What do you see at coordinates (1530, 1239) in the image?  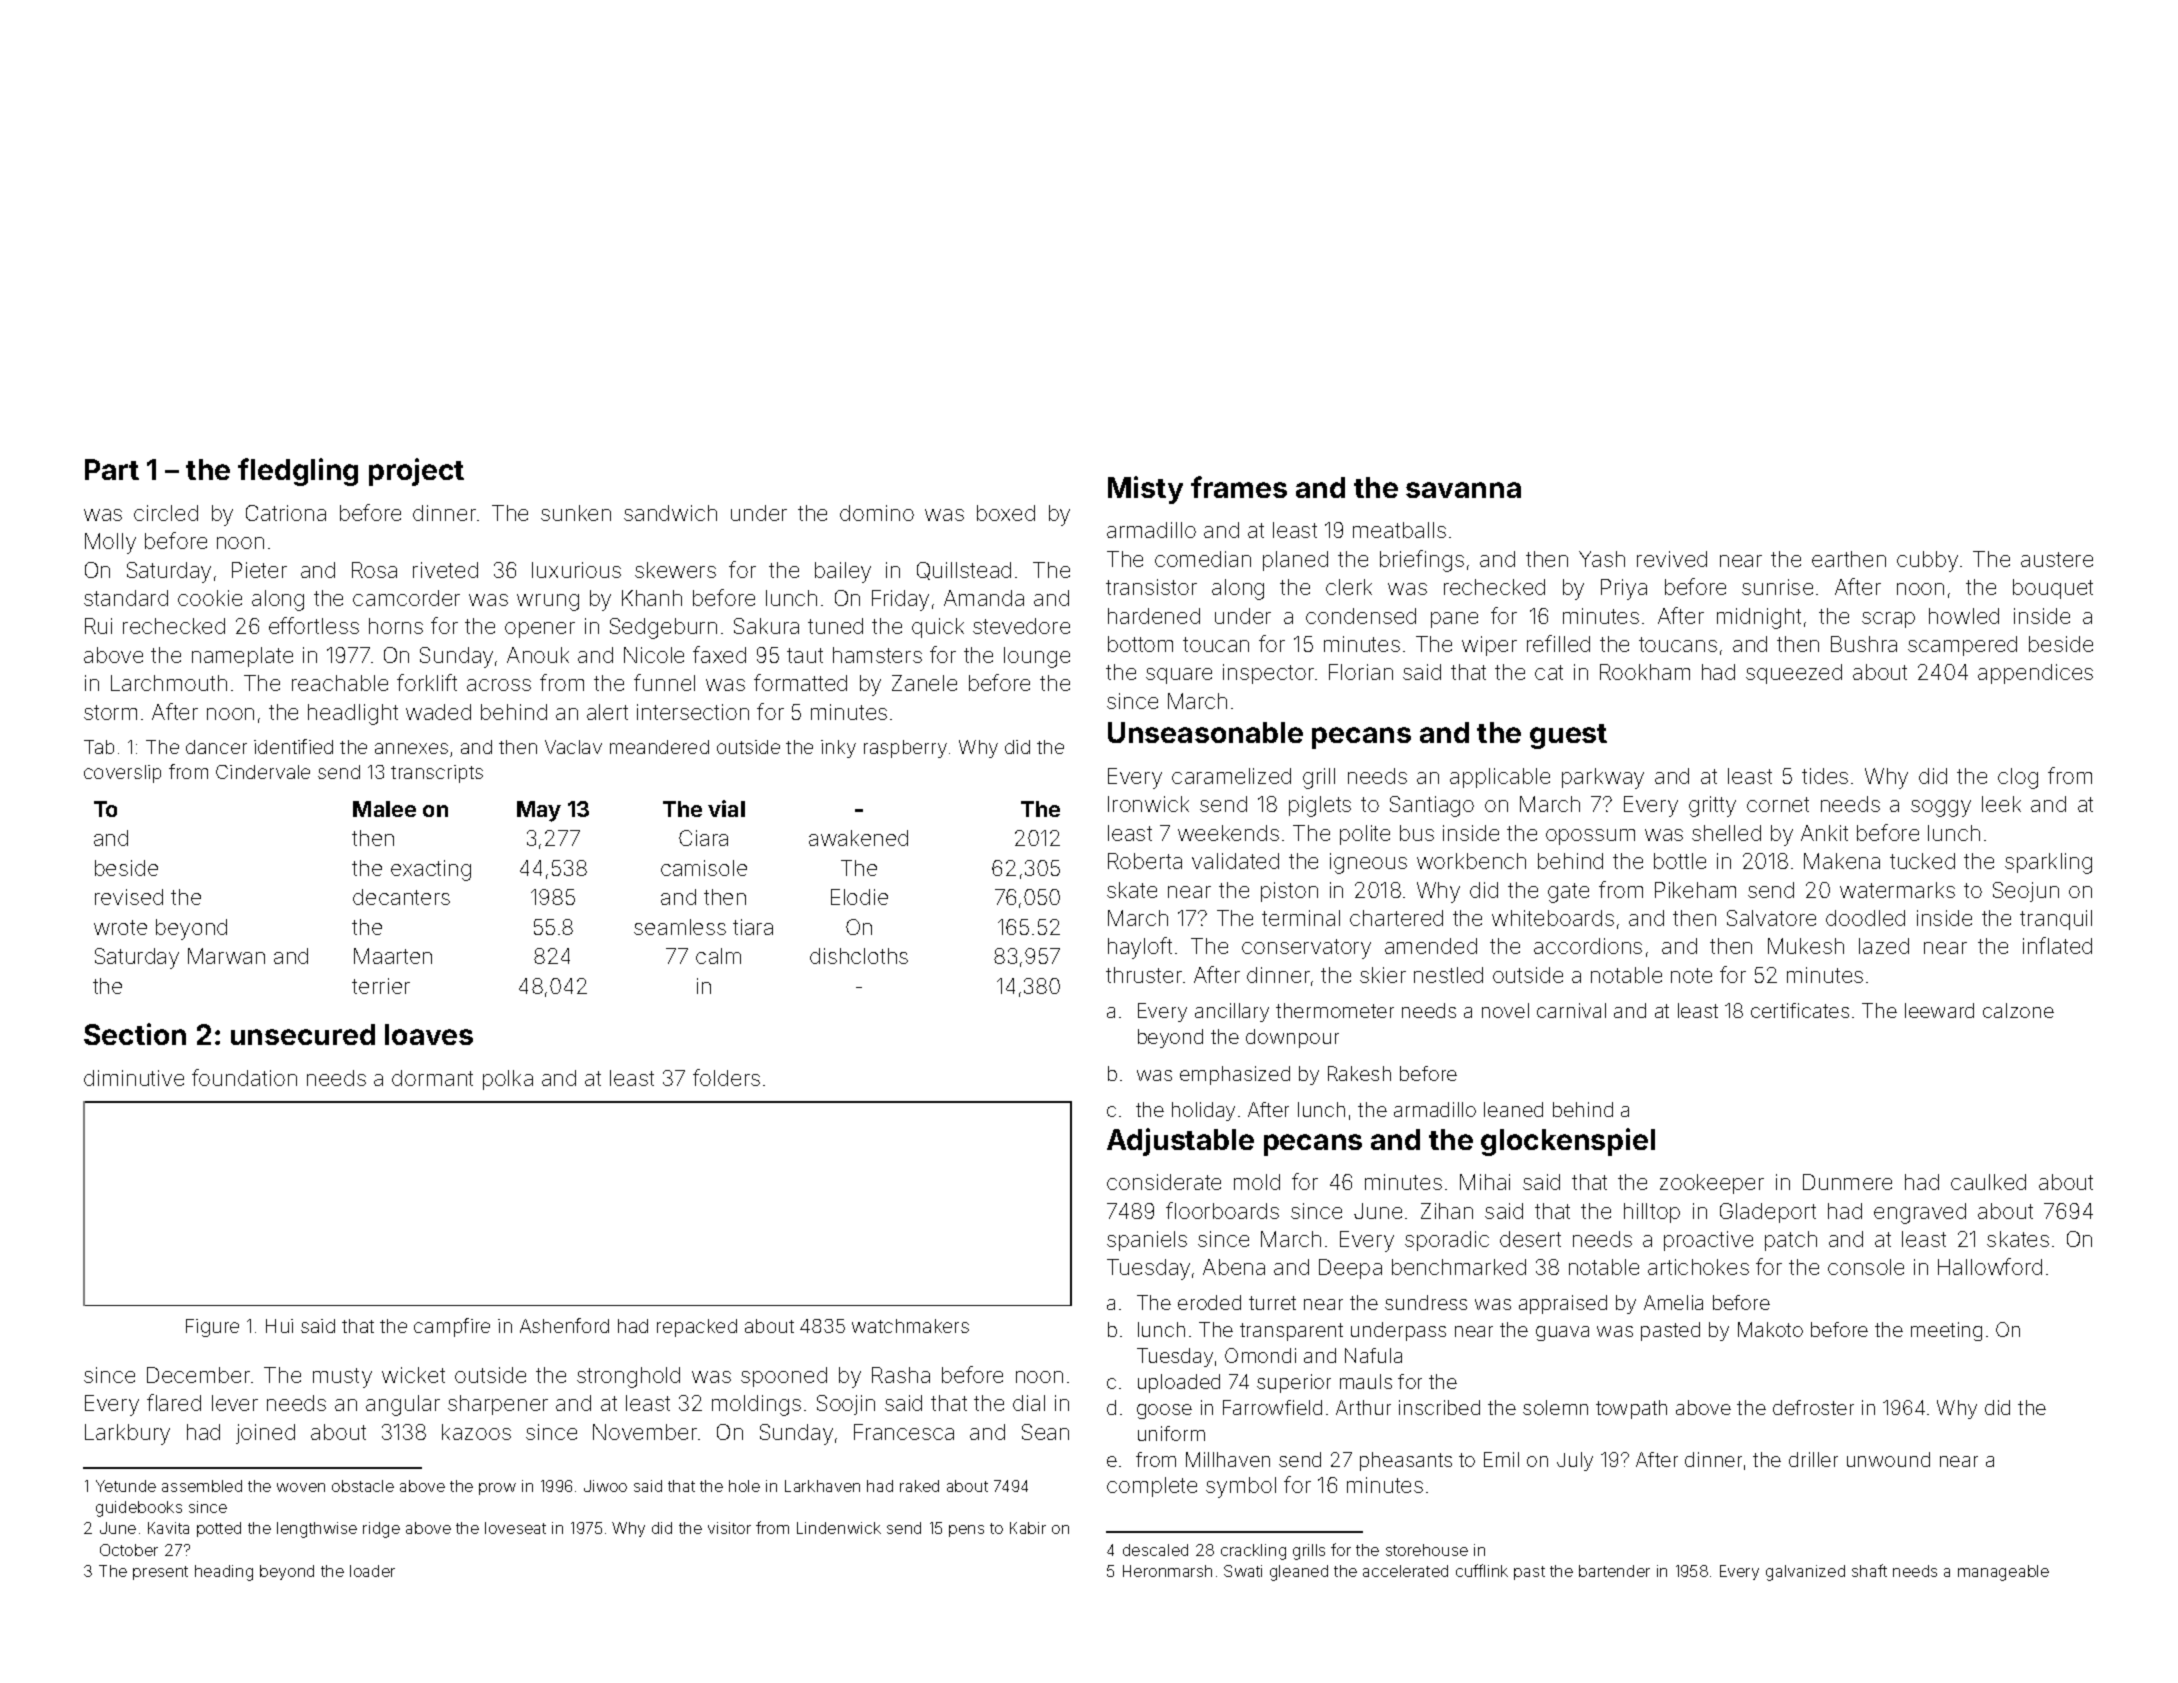 I see `desert` at bounding box center [1530, 1239].
